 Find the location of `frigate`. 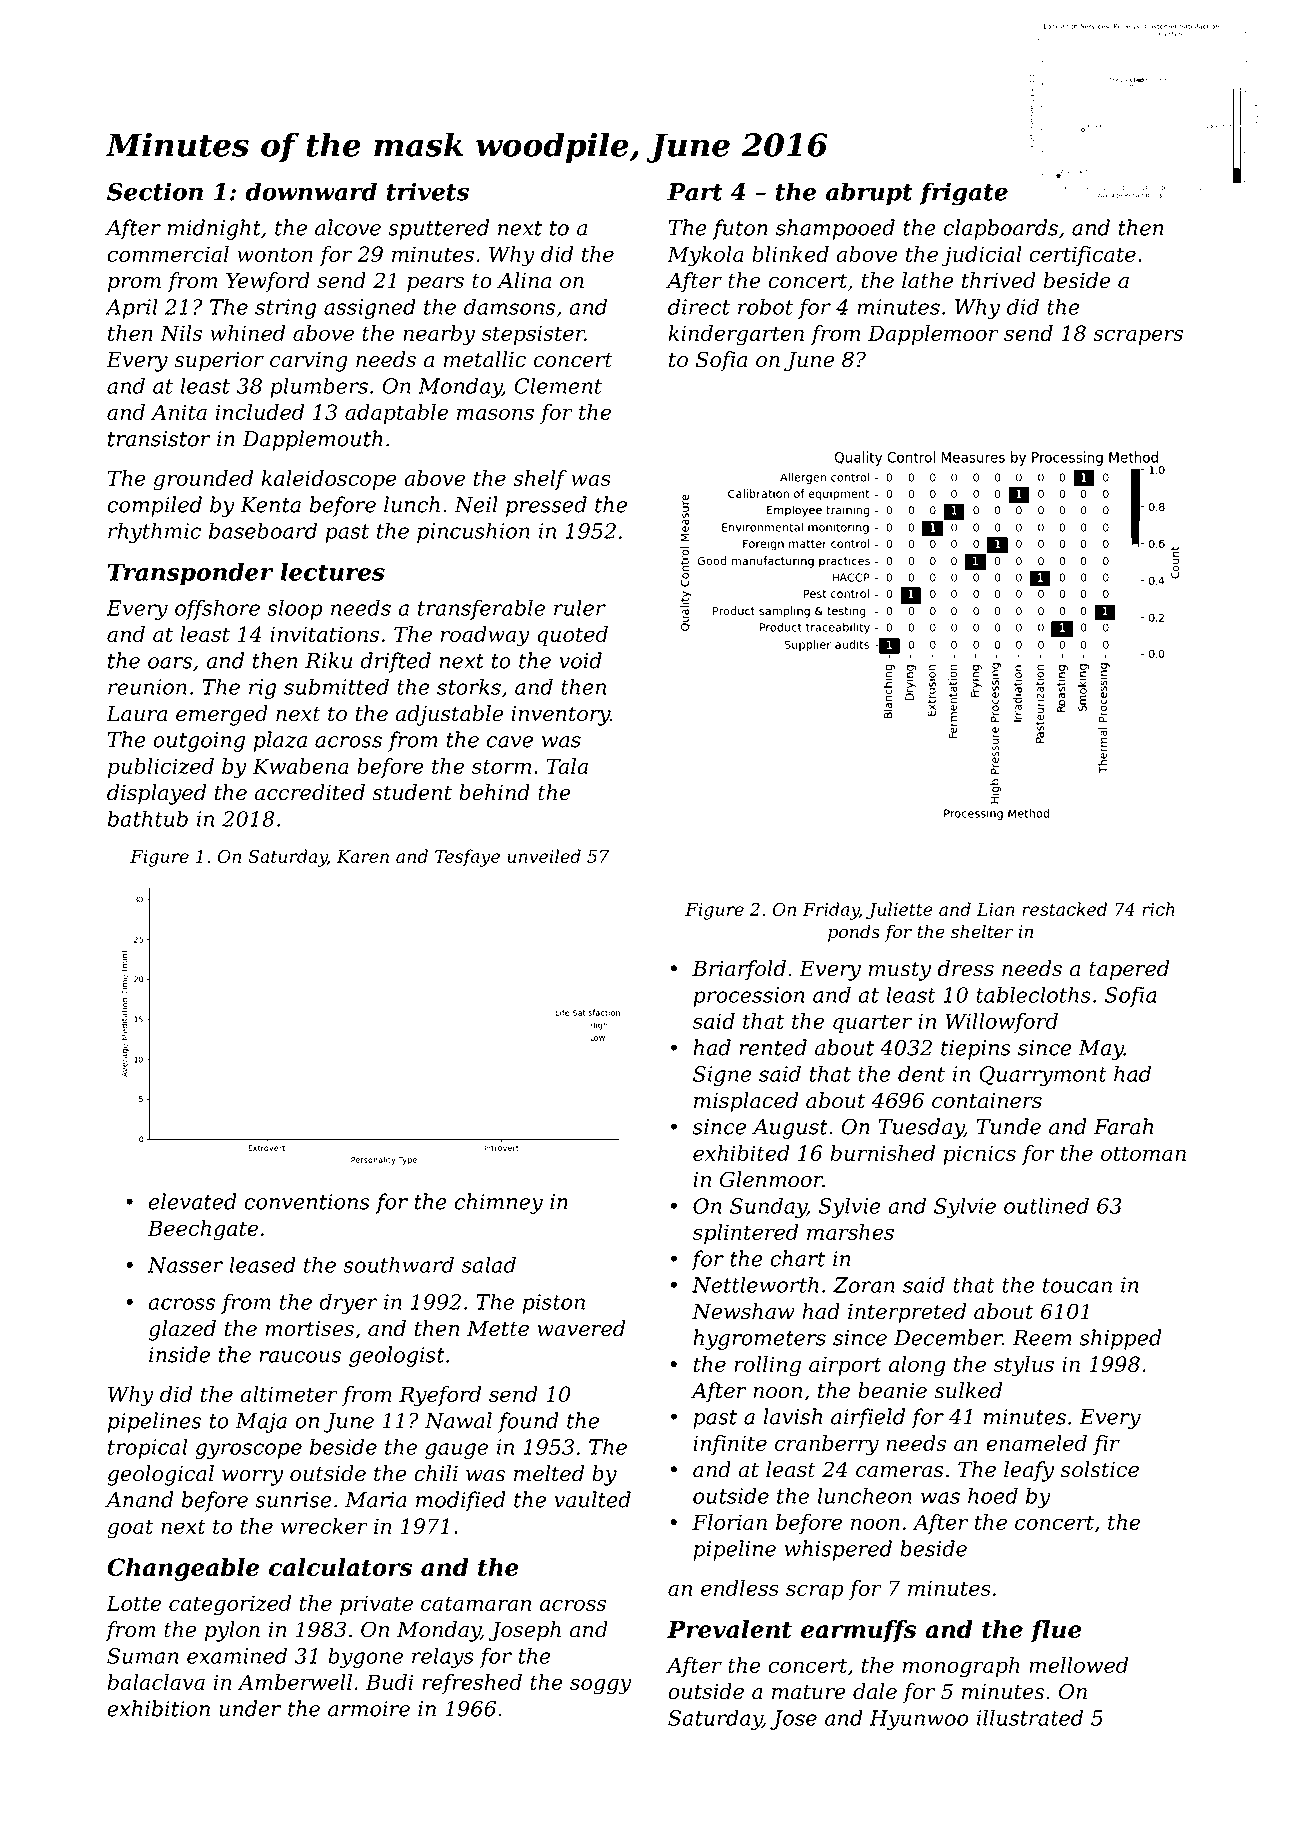

frigate is located at coordinates (963, 194).
